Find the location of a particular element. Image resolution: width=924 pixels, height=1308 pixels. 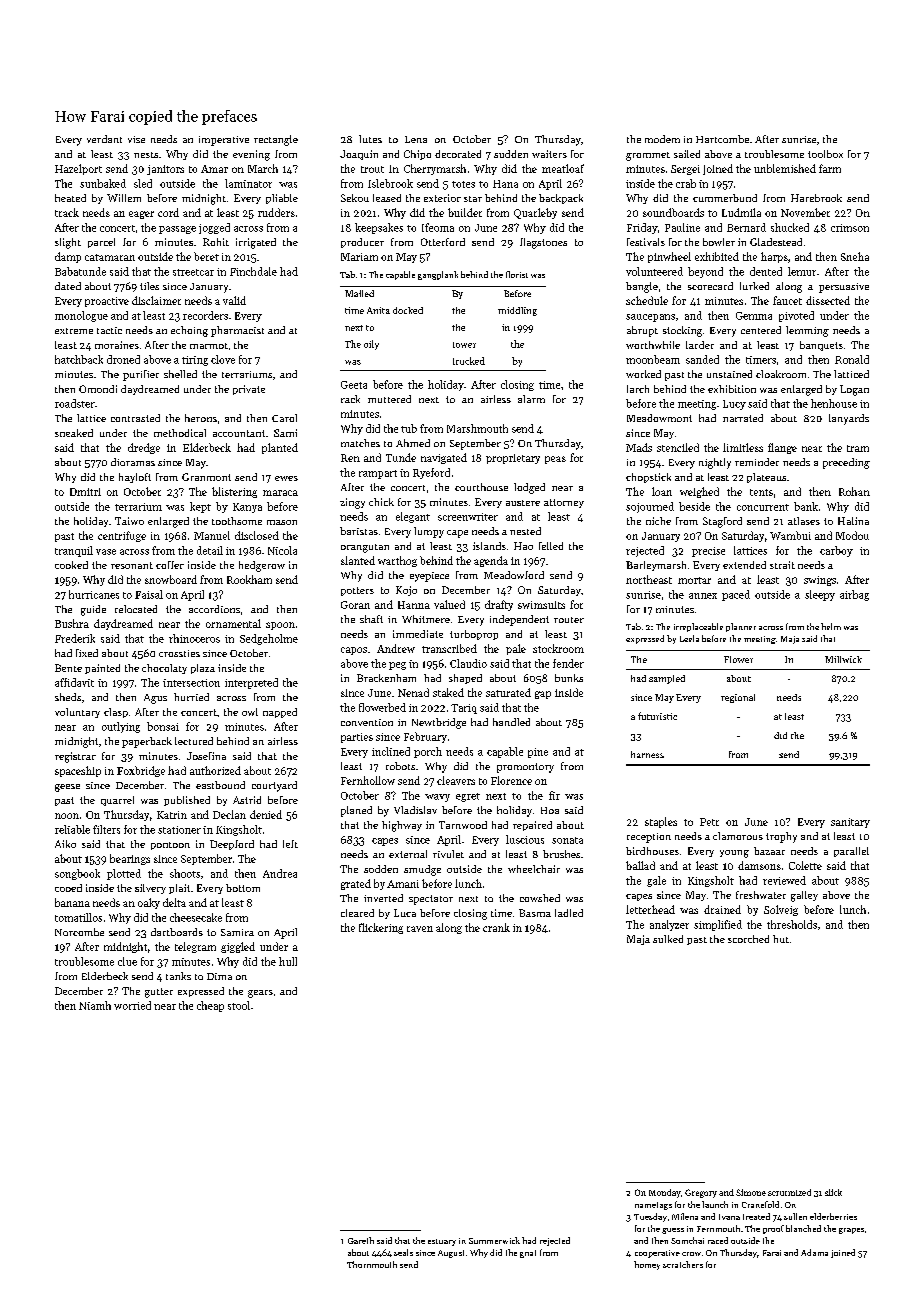

scorched is located at coordinates (748, 939).
